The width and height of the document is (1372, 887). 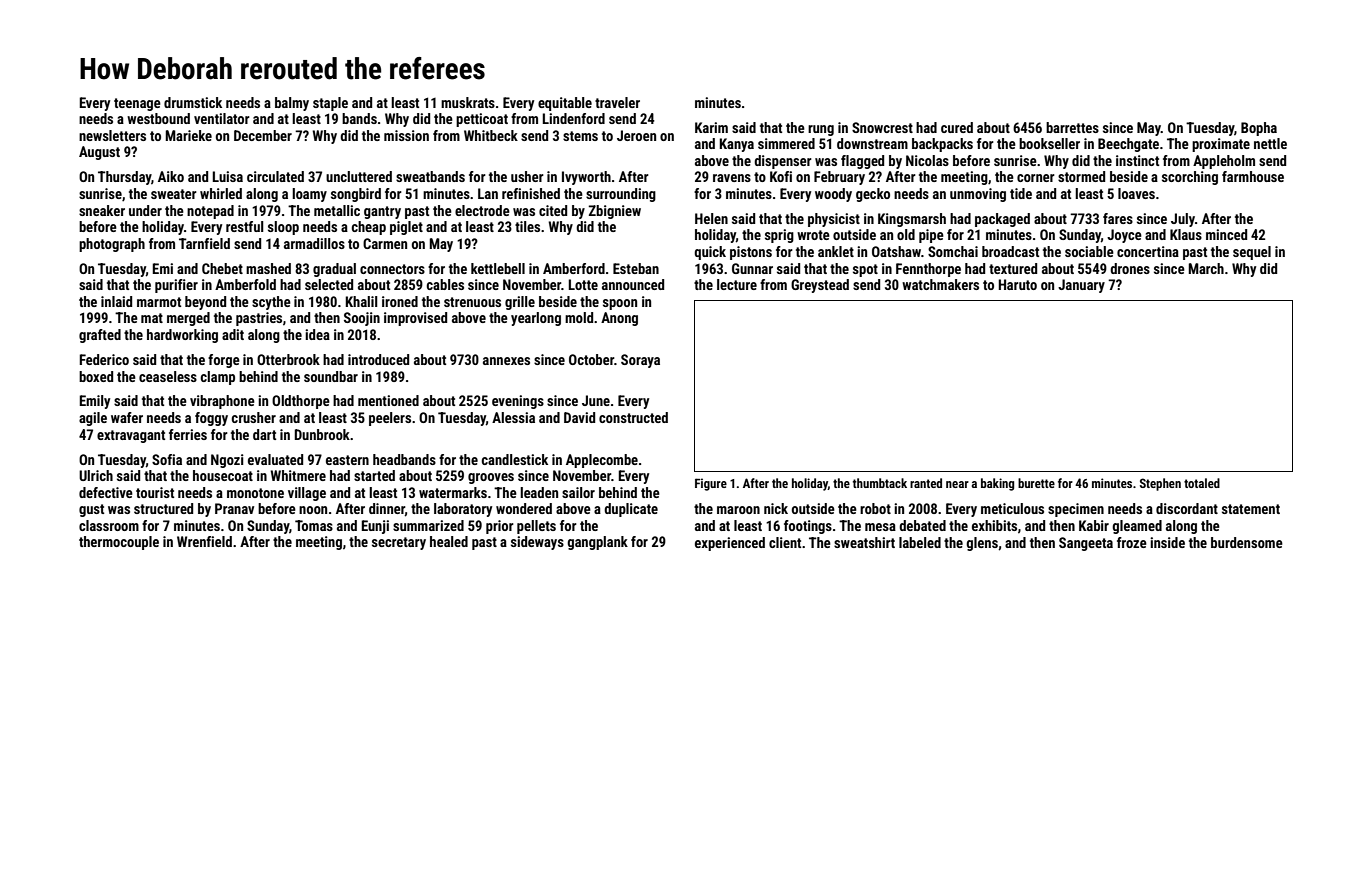 What do you see at coordinates (732, 178) in the document?
I see `ravens` at bounding box center [732, 178].
